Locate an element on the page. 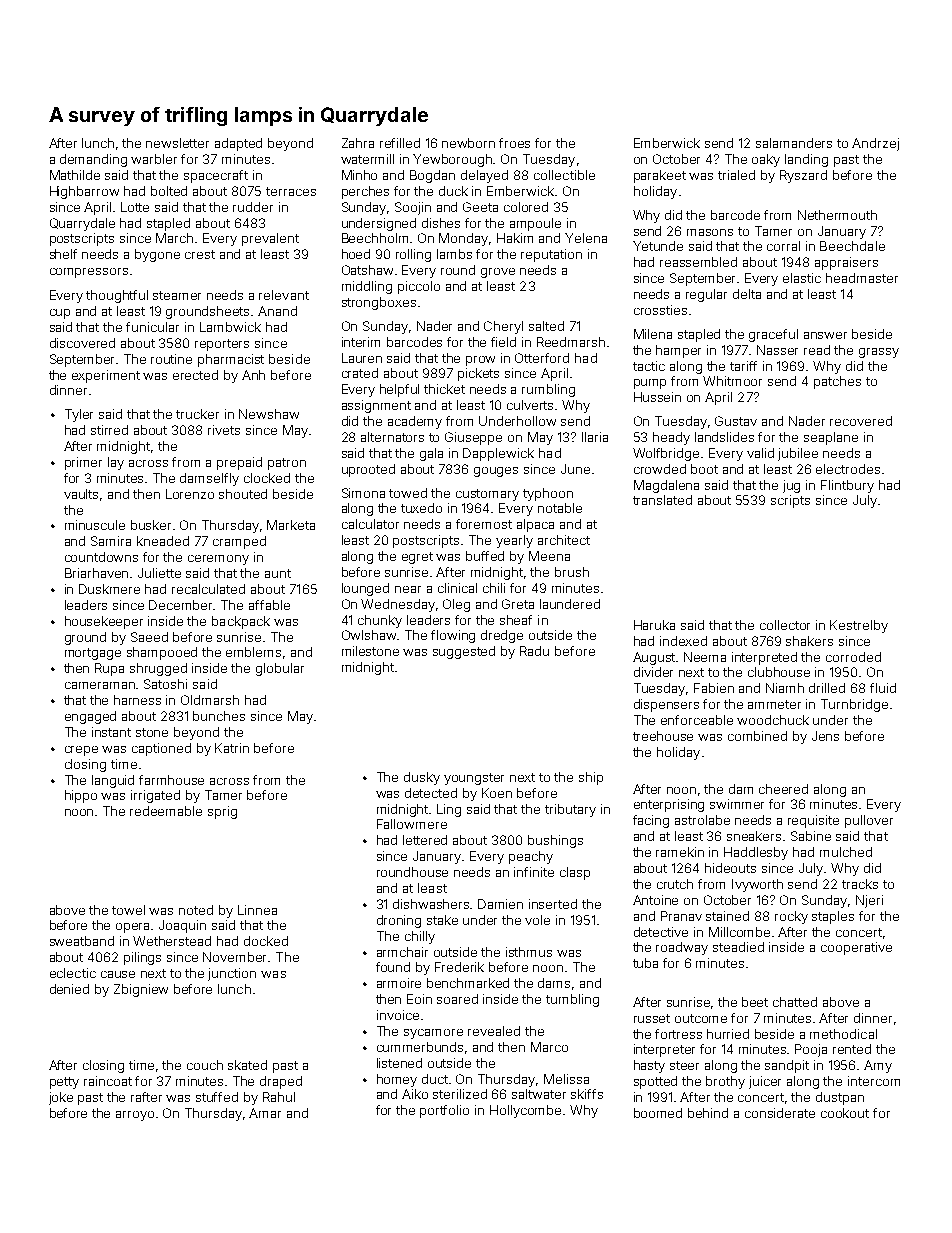 The height and width of the image is (1233, 952). recovered is located at coordinates (861, 421).
